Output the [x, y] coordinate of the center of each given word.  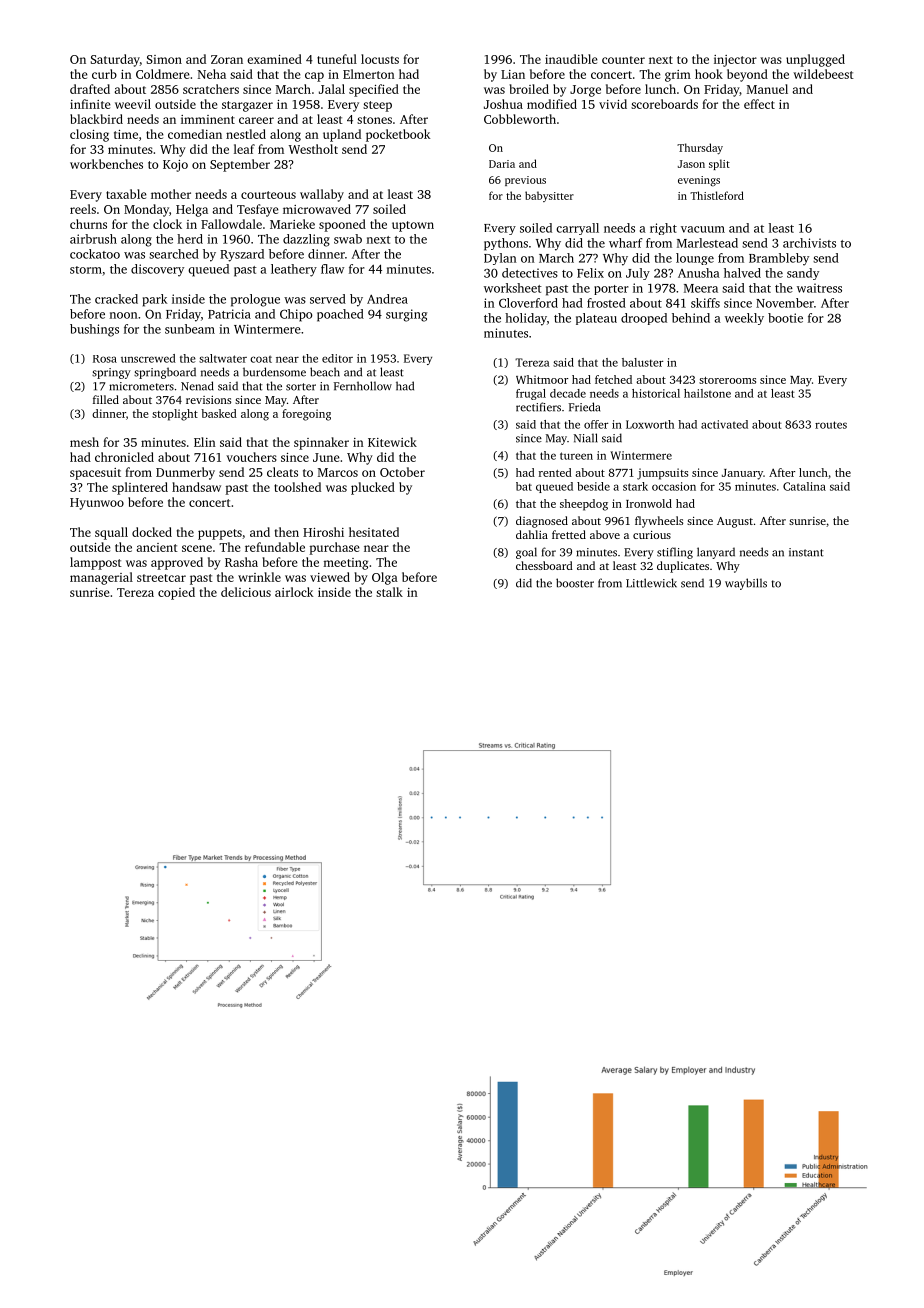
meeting [345, 564]
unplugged [815, 60]
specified [374, 90]
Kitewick [392, 442]
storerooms [727, 380]
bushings [94, 330]
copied [176, 593]
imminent [208, 119]
